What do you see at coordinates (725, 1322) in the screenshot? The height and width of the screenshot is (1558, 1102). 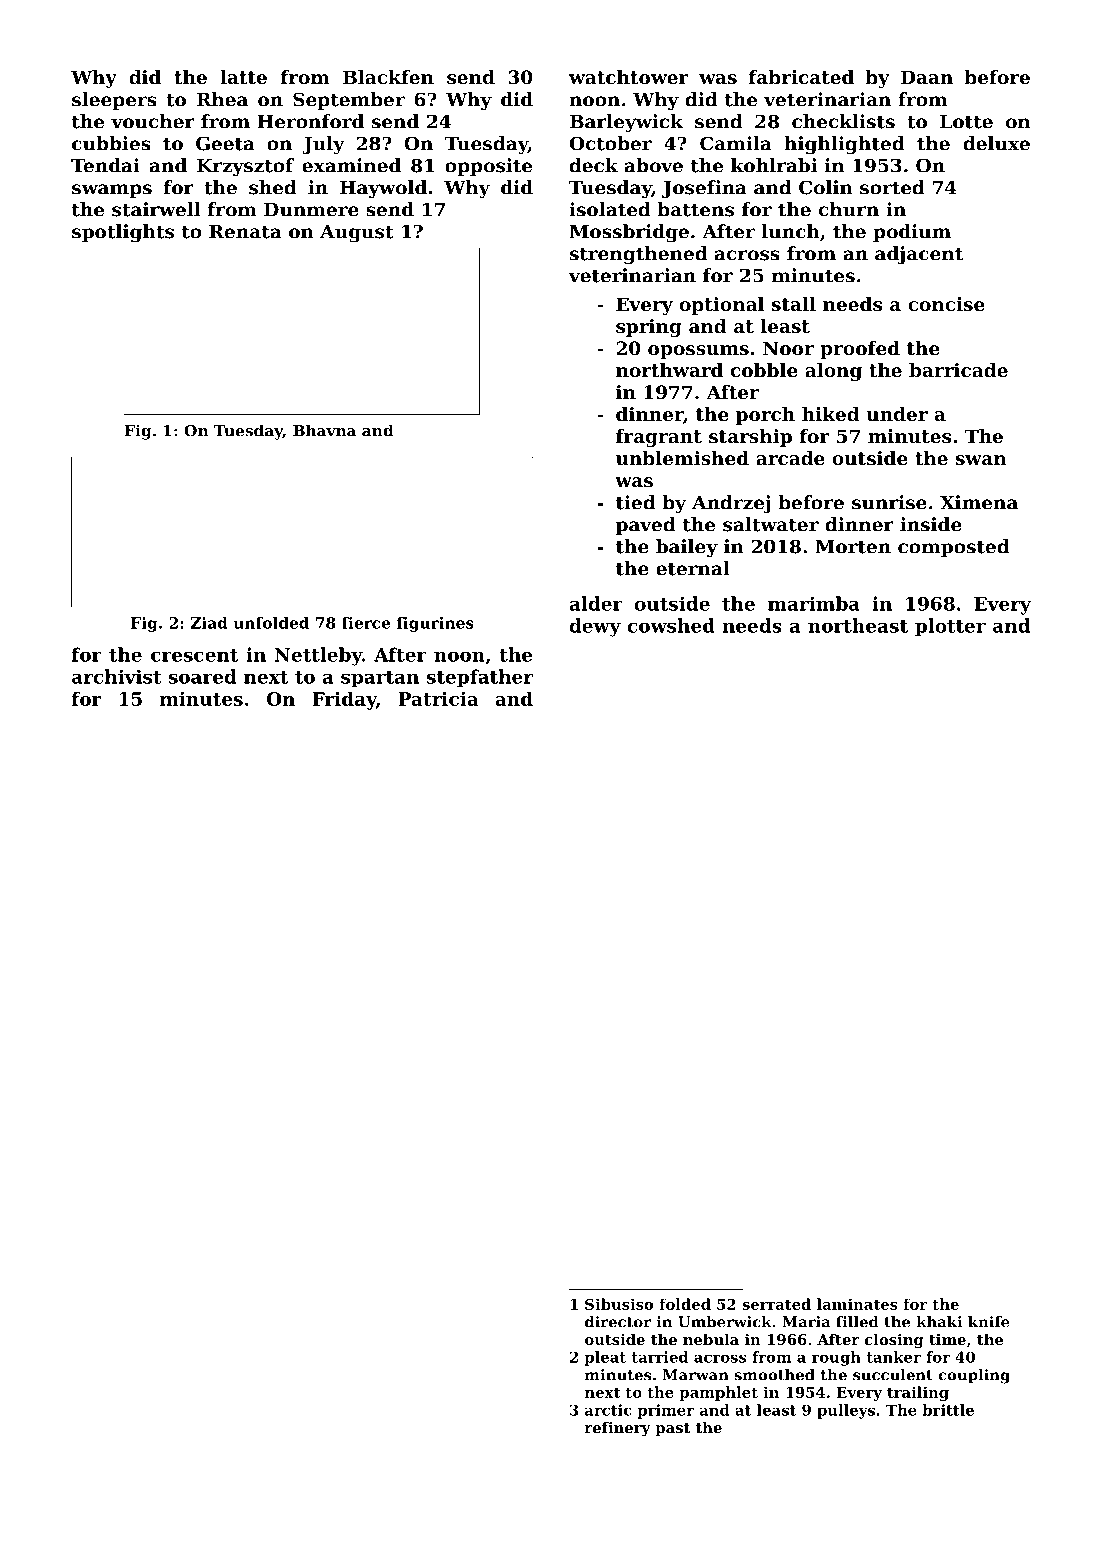 I see `Umberwick` at bounding box center [725, 1322].
